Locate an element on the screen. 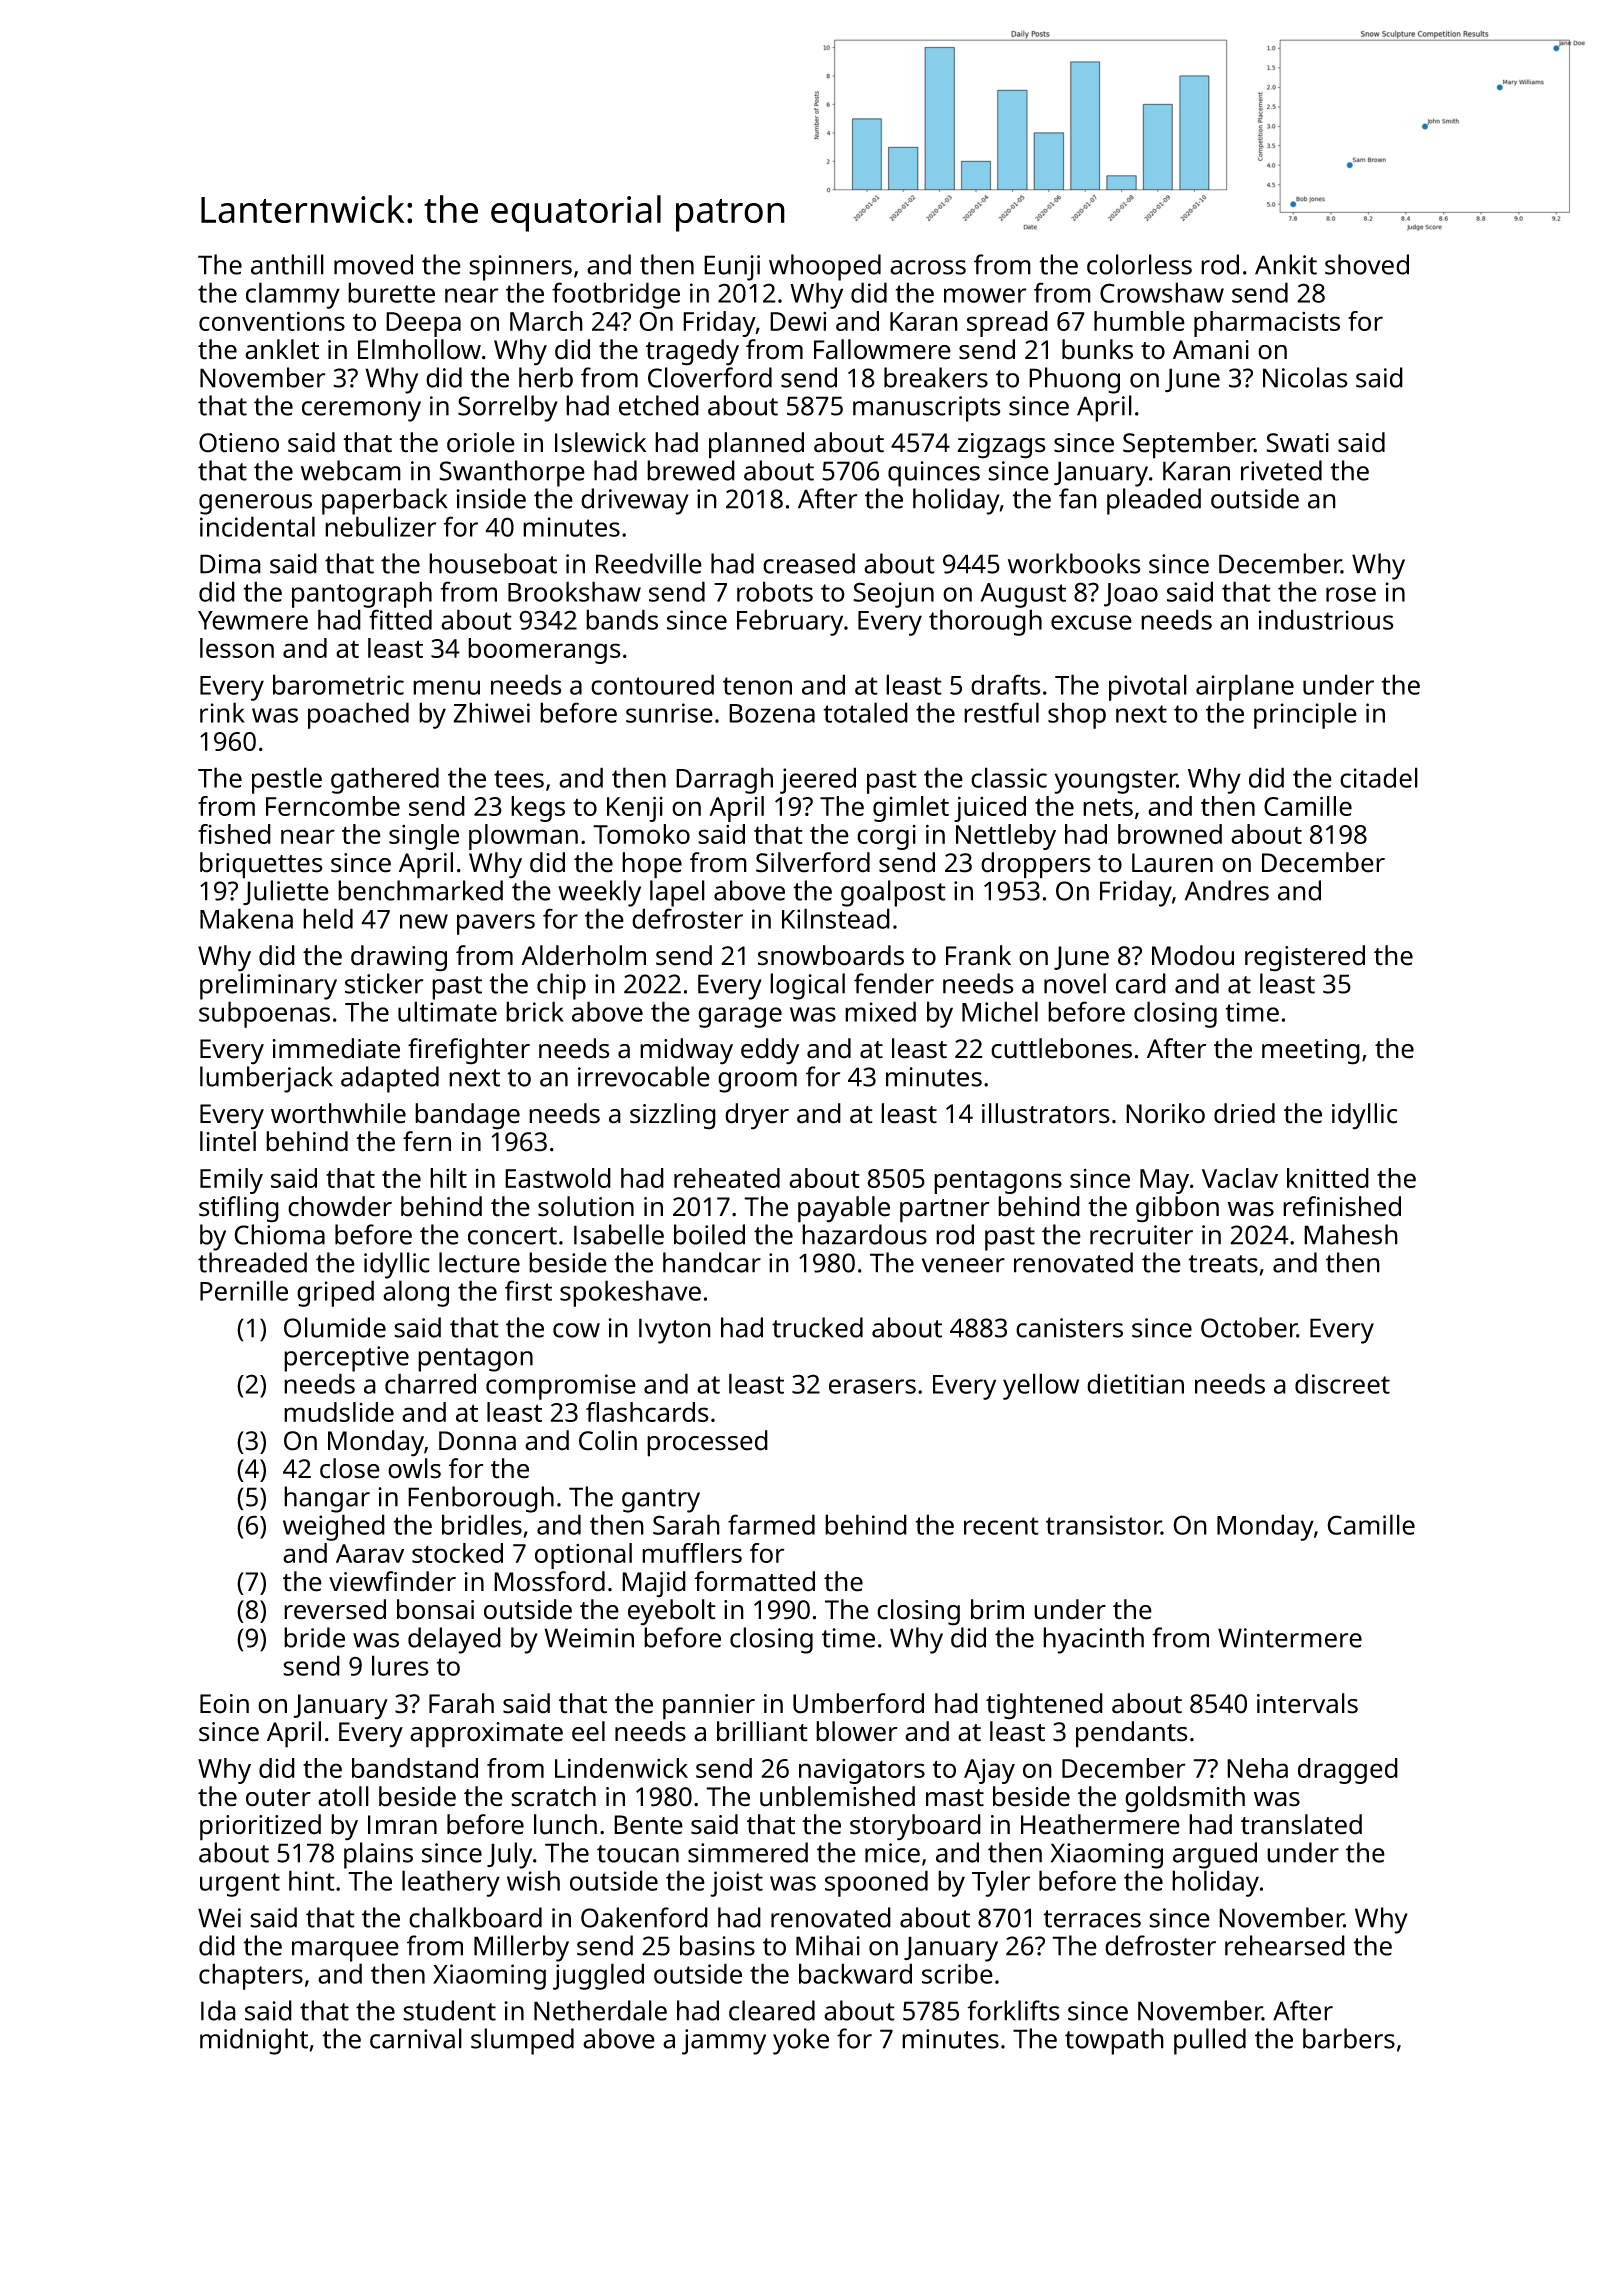 The width and height of the screenshot is (1620, 2292). yoke is located at coordinates (801, 2041).
